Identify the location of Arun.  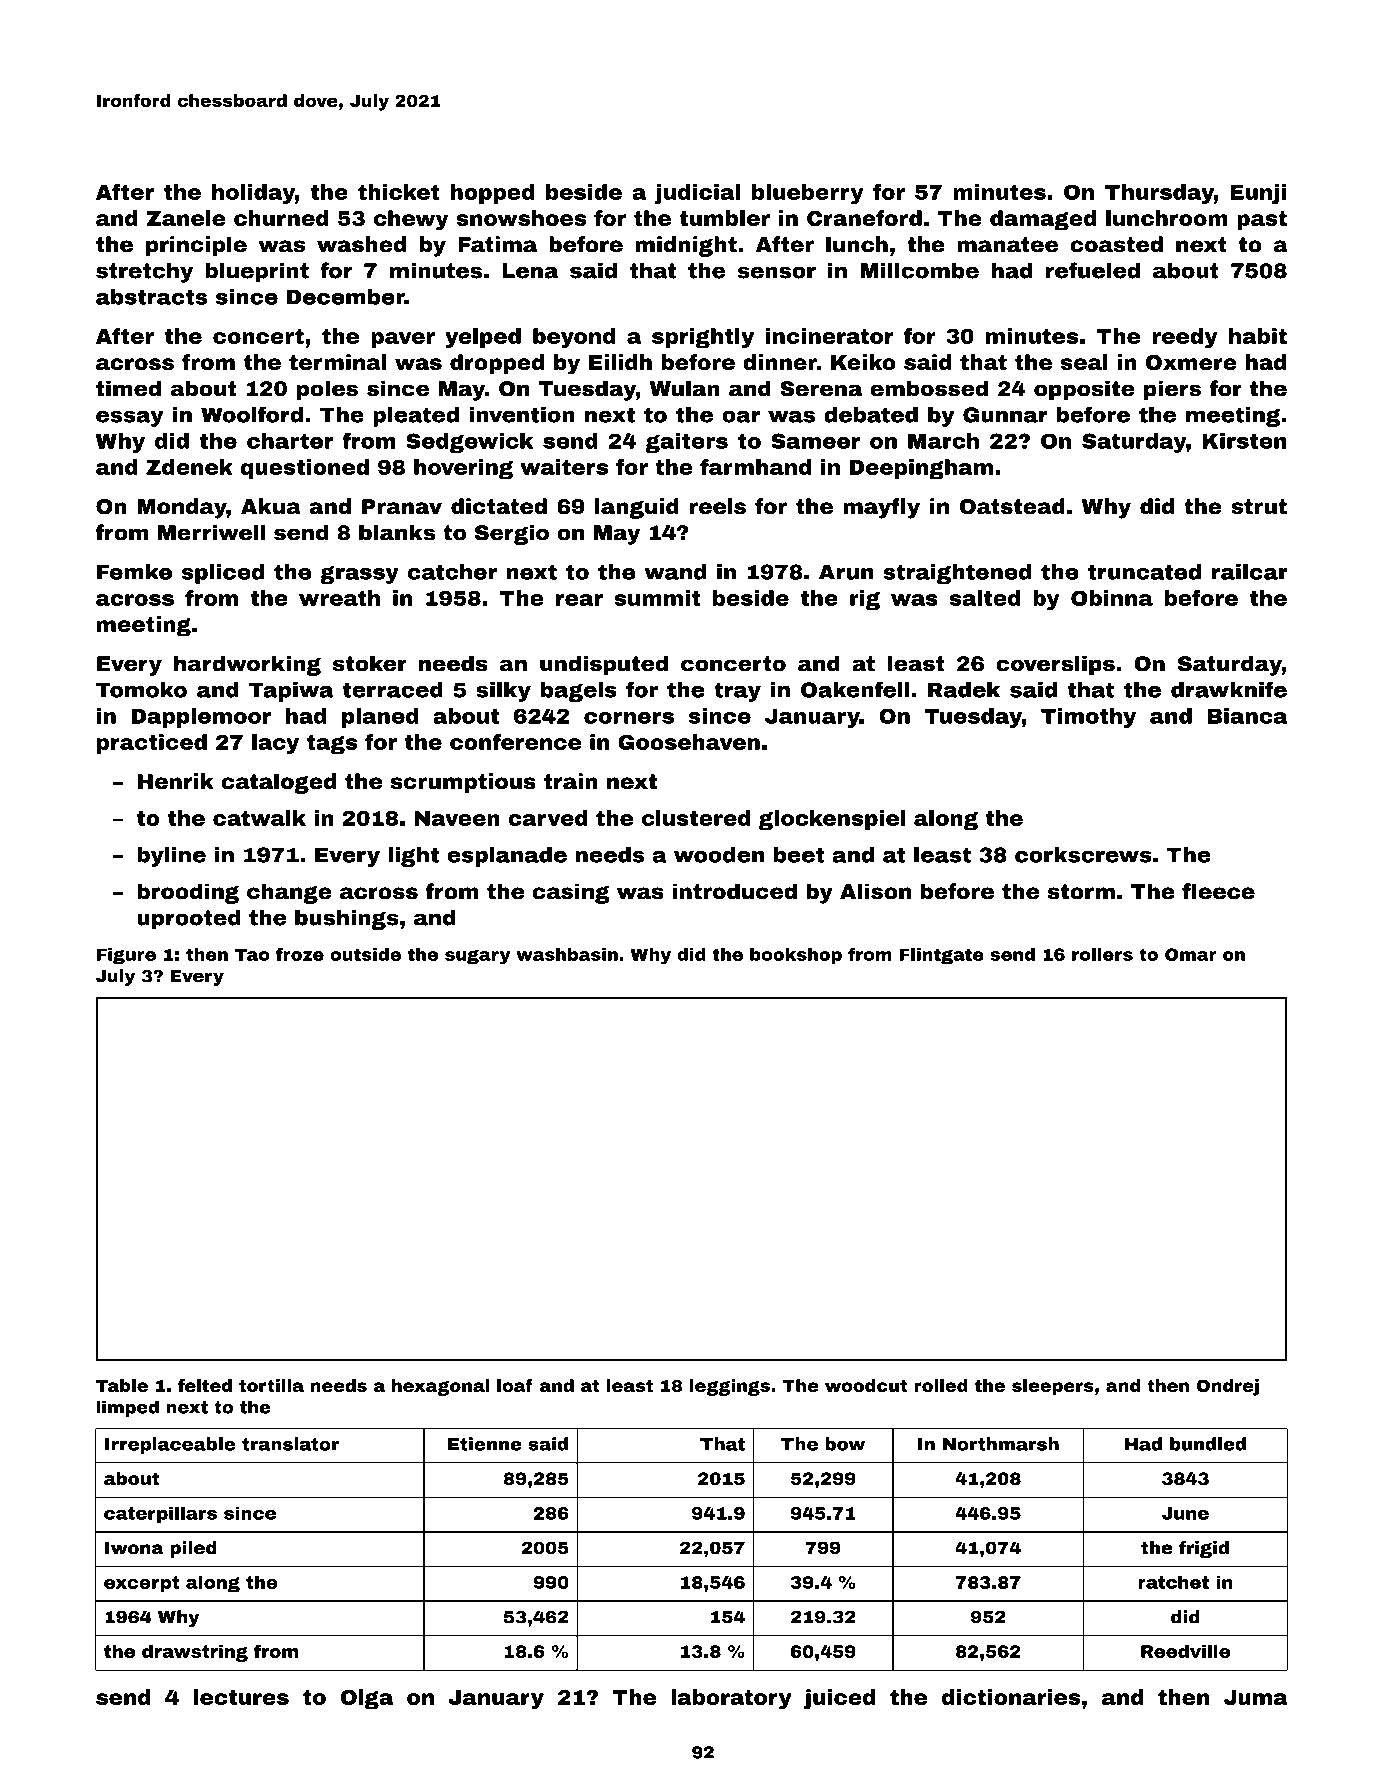
(846, 572).
